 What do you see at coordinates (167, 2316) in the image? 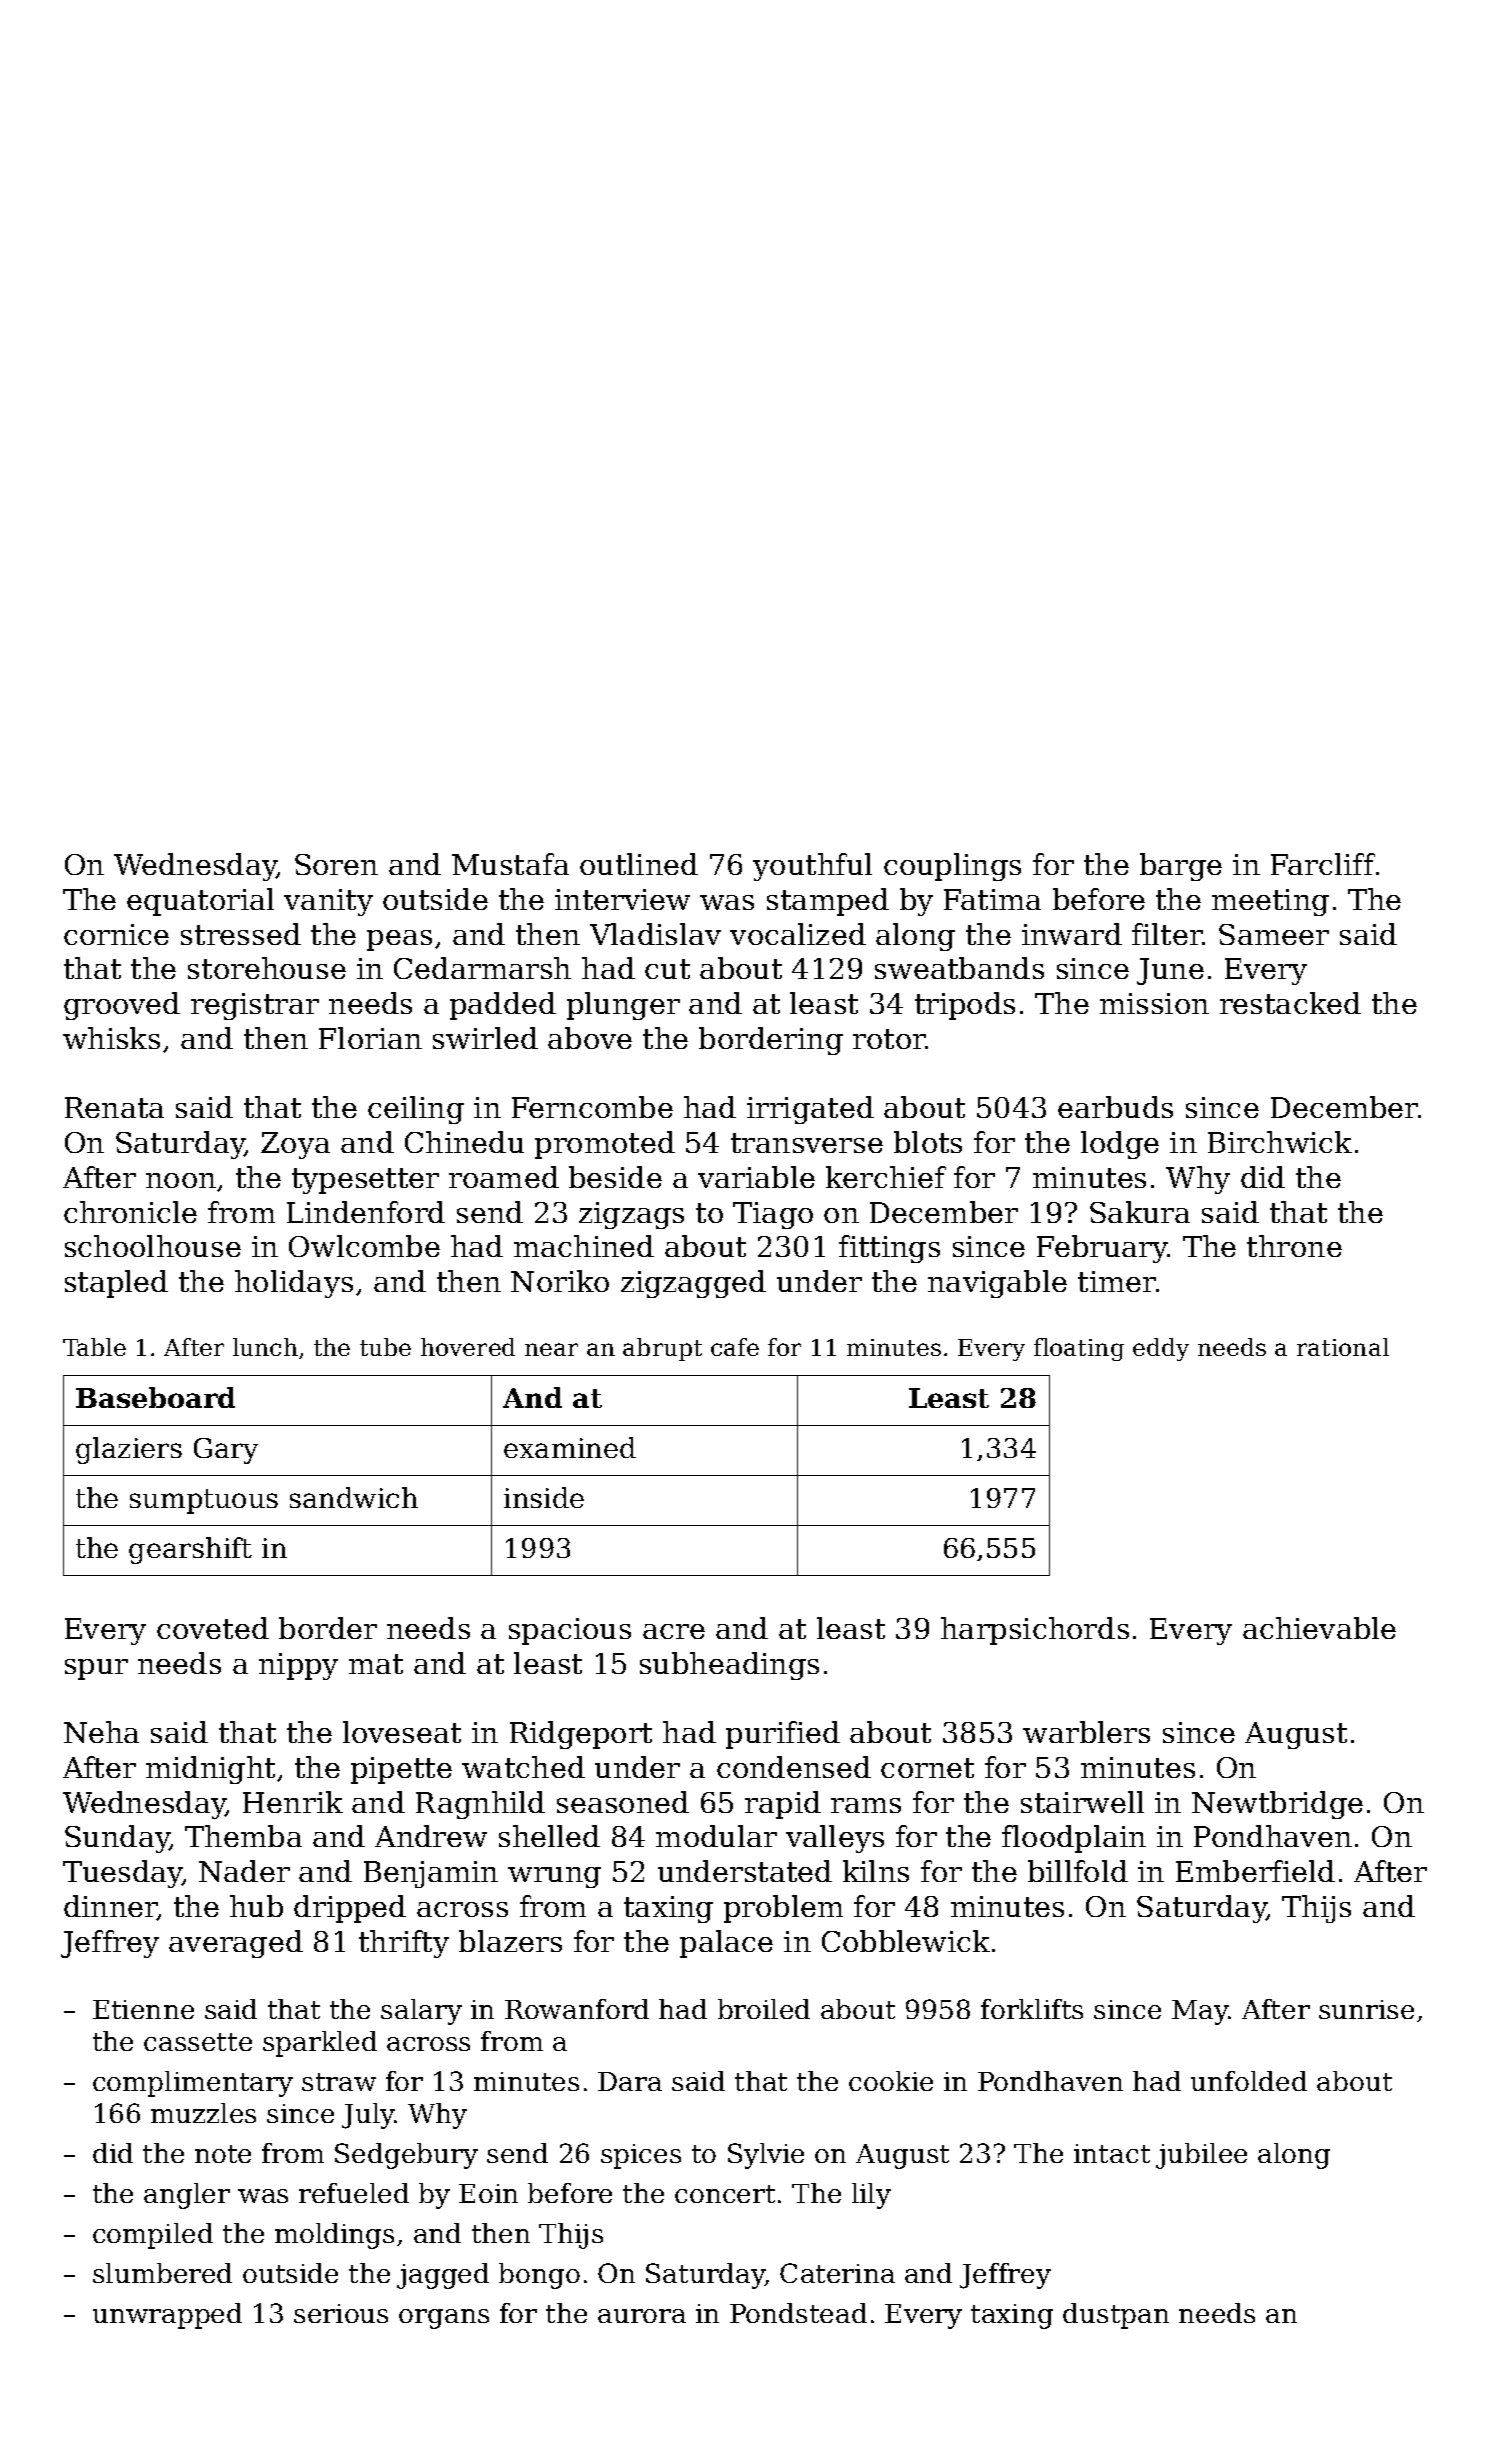
I see `unwrapped` at bounding box center [167, 2316].
